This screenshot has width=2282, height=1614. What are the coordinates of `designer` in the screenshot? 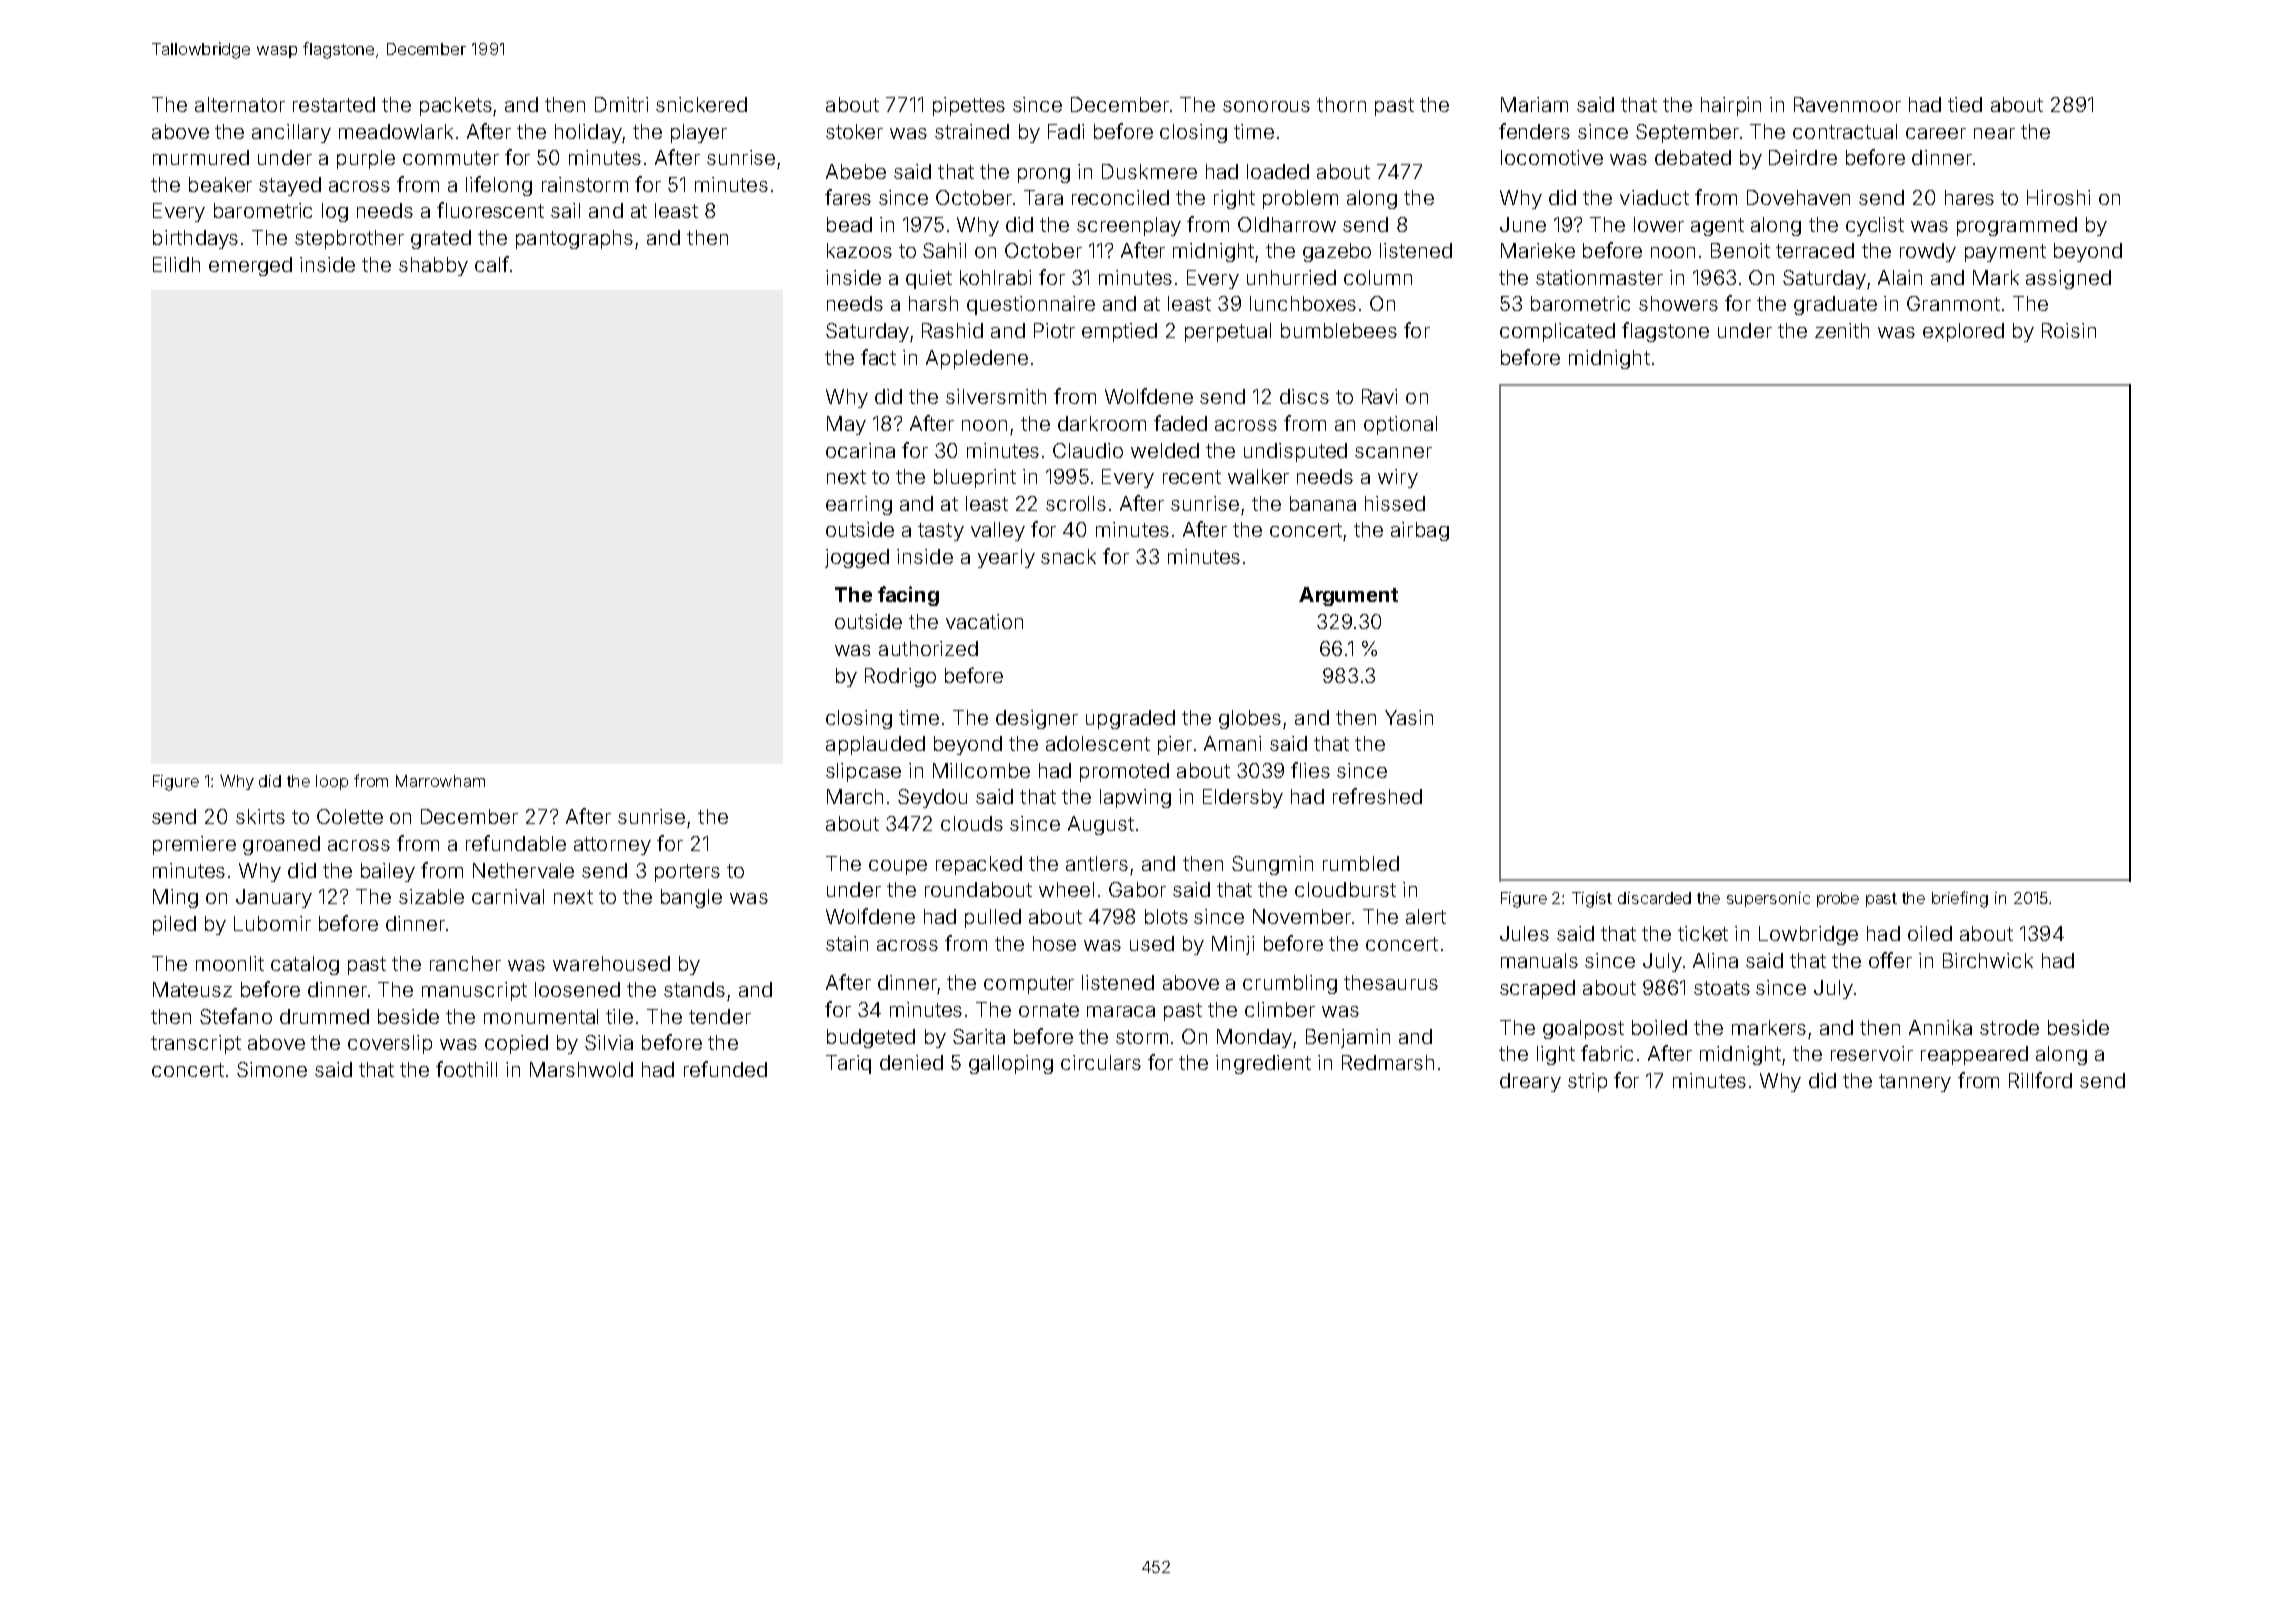 It's located at (1037, 719).
